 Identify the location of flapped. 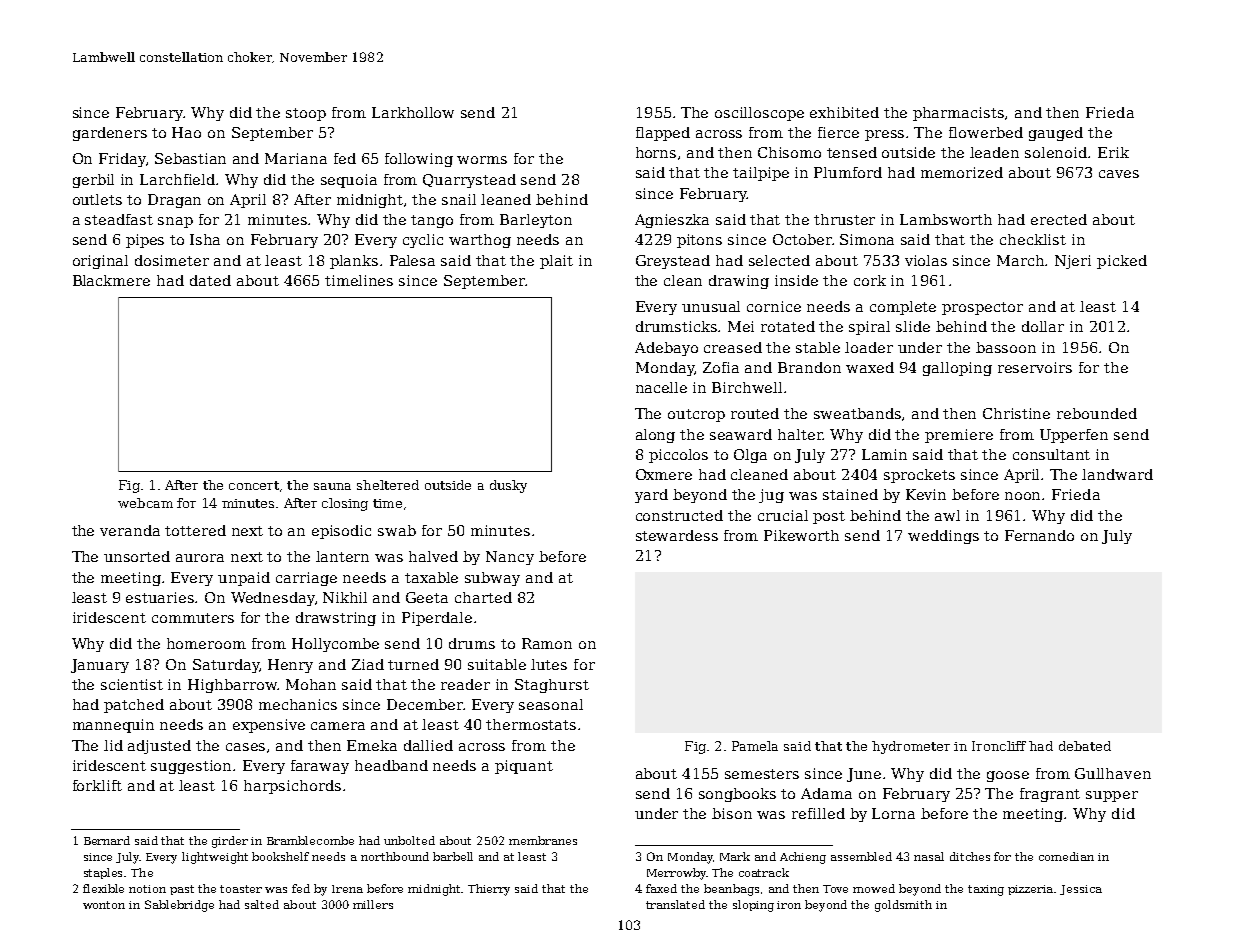
(663, 134).
